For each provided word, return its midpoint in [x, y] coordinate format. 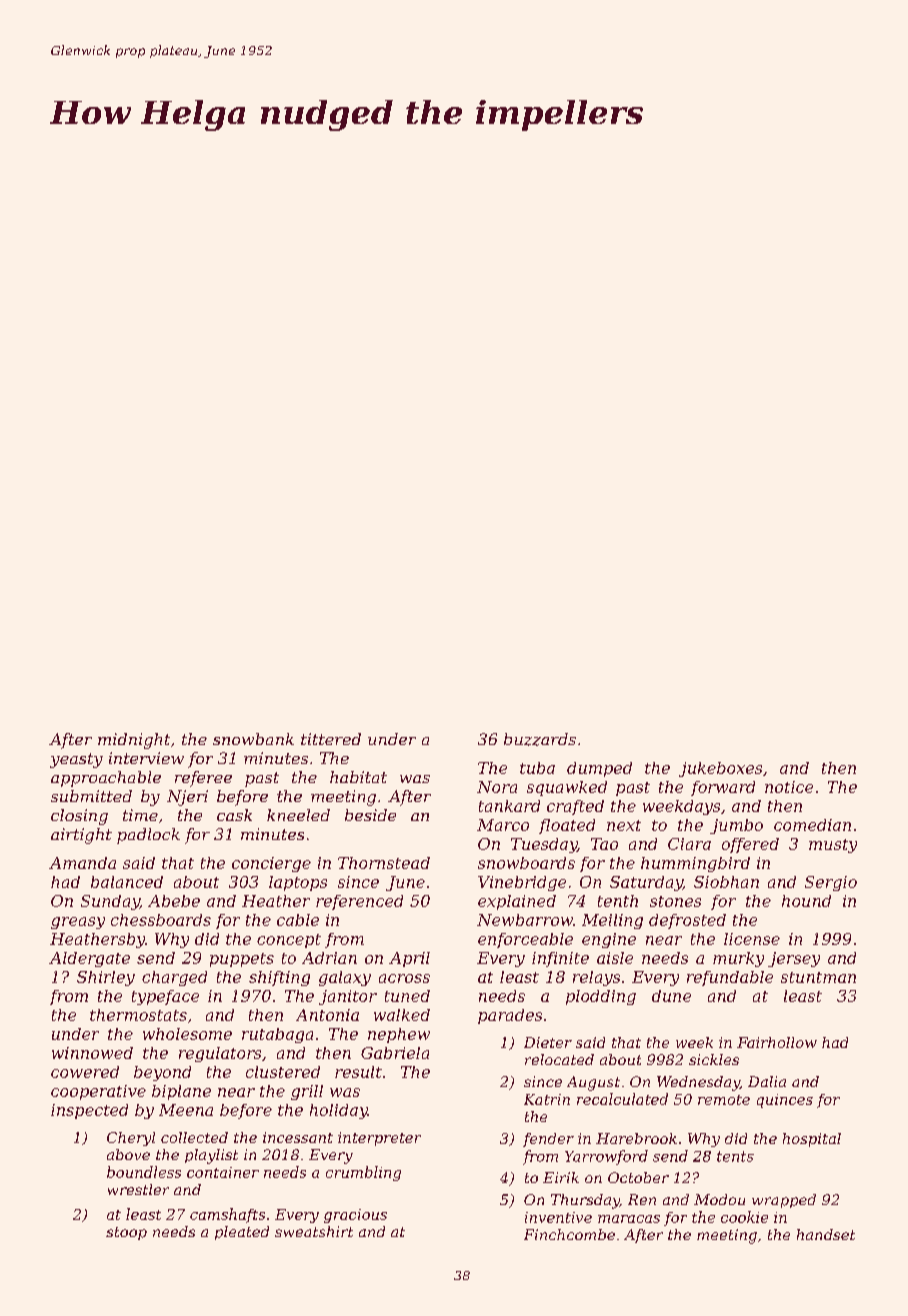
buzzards [540, 739]
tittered [331, 739]
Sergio [831, 883]
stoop [126, 1233]
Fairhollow [777, 1042]
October [638, 1177]
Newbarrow [525, 920]
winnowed [92, 1053]
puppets [242, 960]
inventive [558, 1217]
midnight [134, 741]
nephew [399, 1035]
